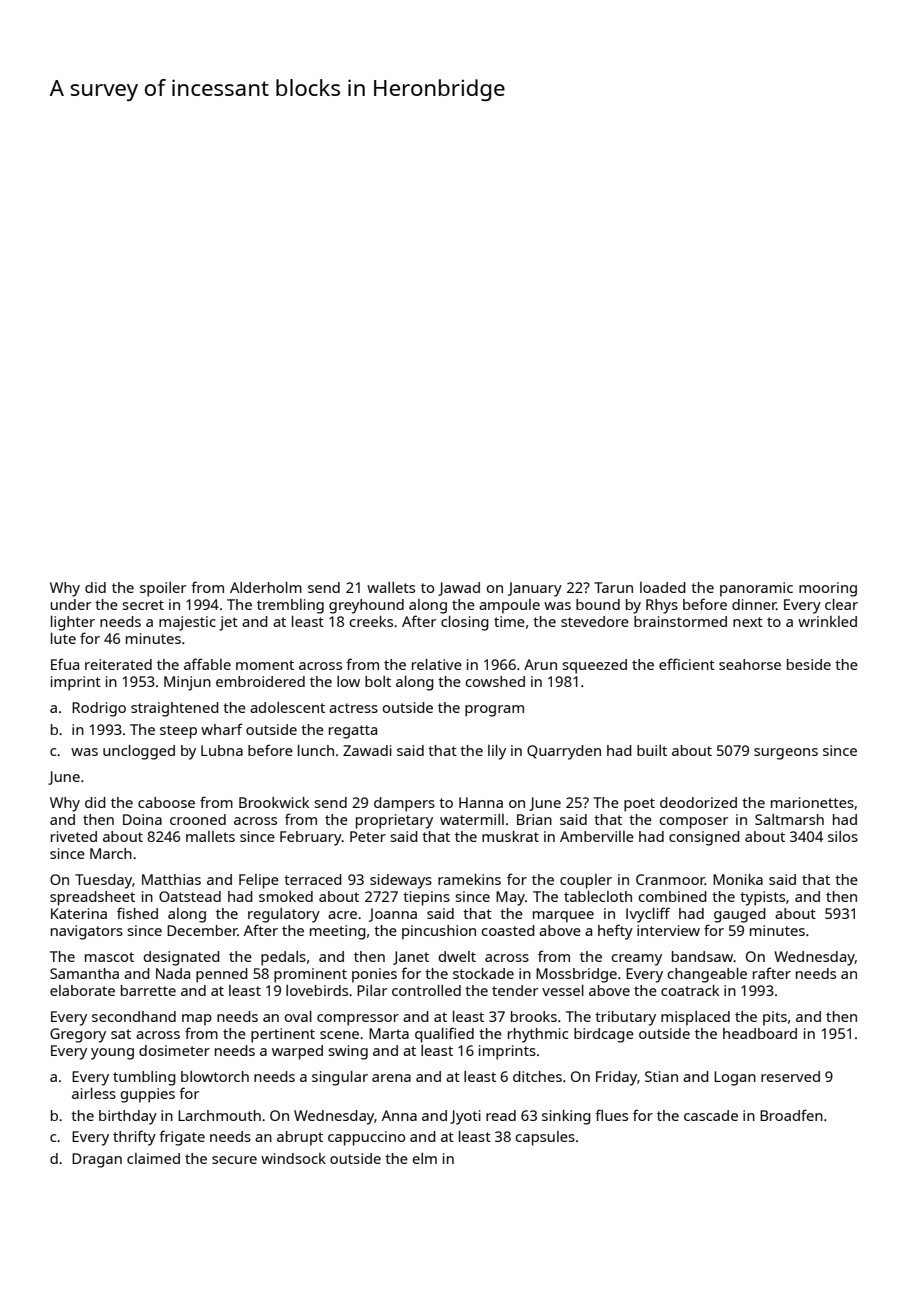  What do you see at coordinates (809, 664) in the screenshot?
I see `beside` at bounding box center [809, 664].
